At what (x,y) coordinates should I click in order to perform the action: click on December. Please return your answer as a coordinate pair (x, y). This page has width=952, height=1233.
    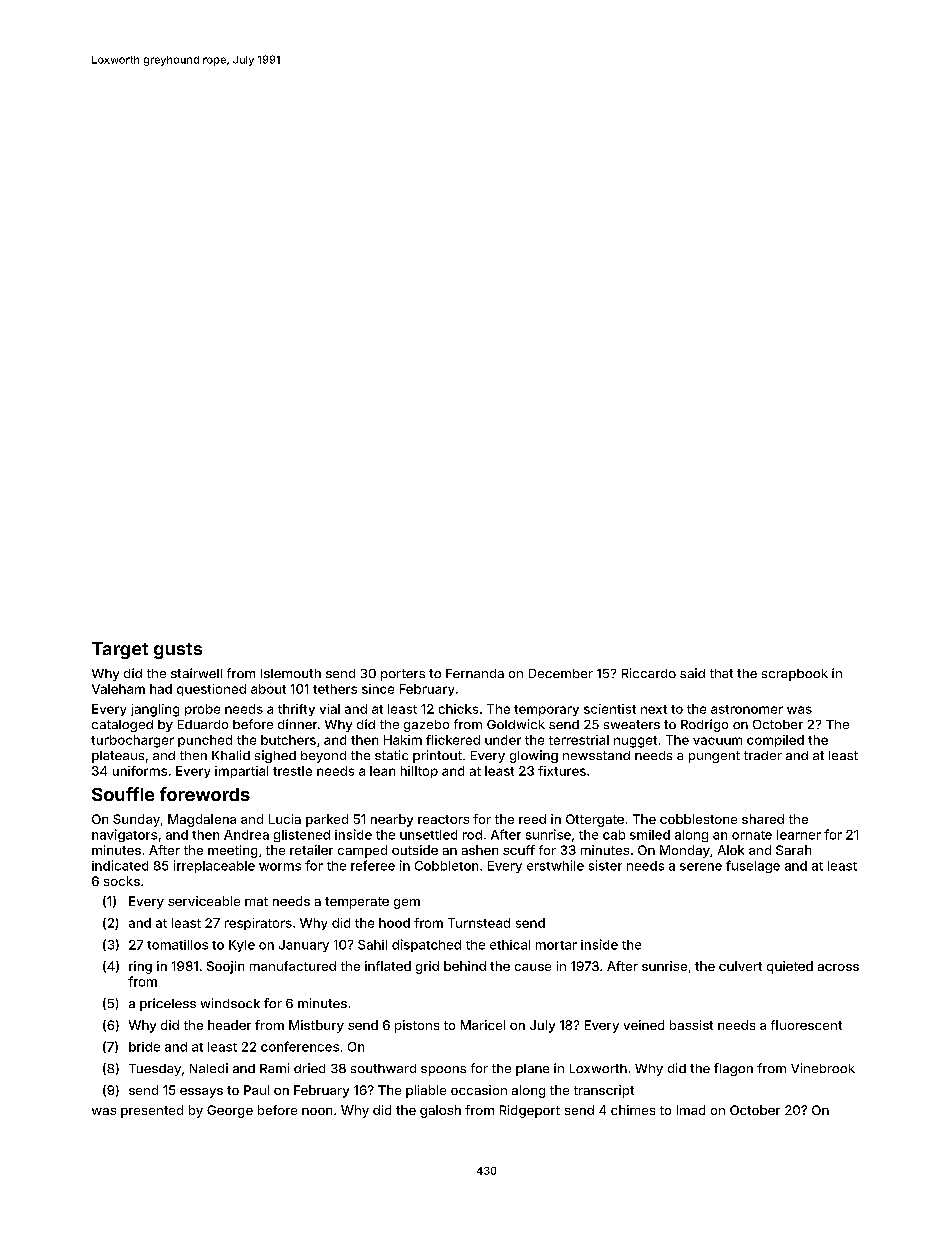
    Looking at the image, I should click on (561, 673).
